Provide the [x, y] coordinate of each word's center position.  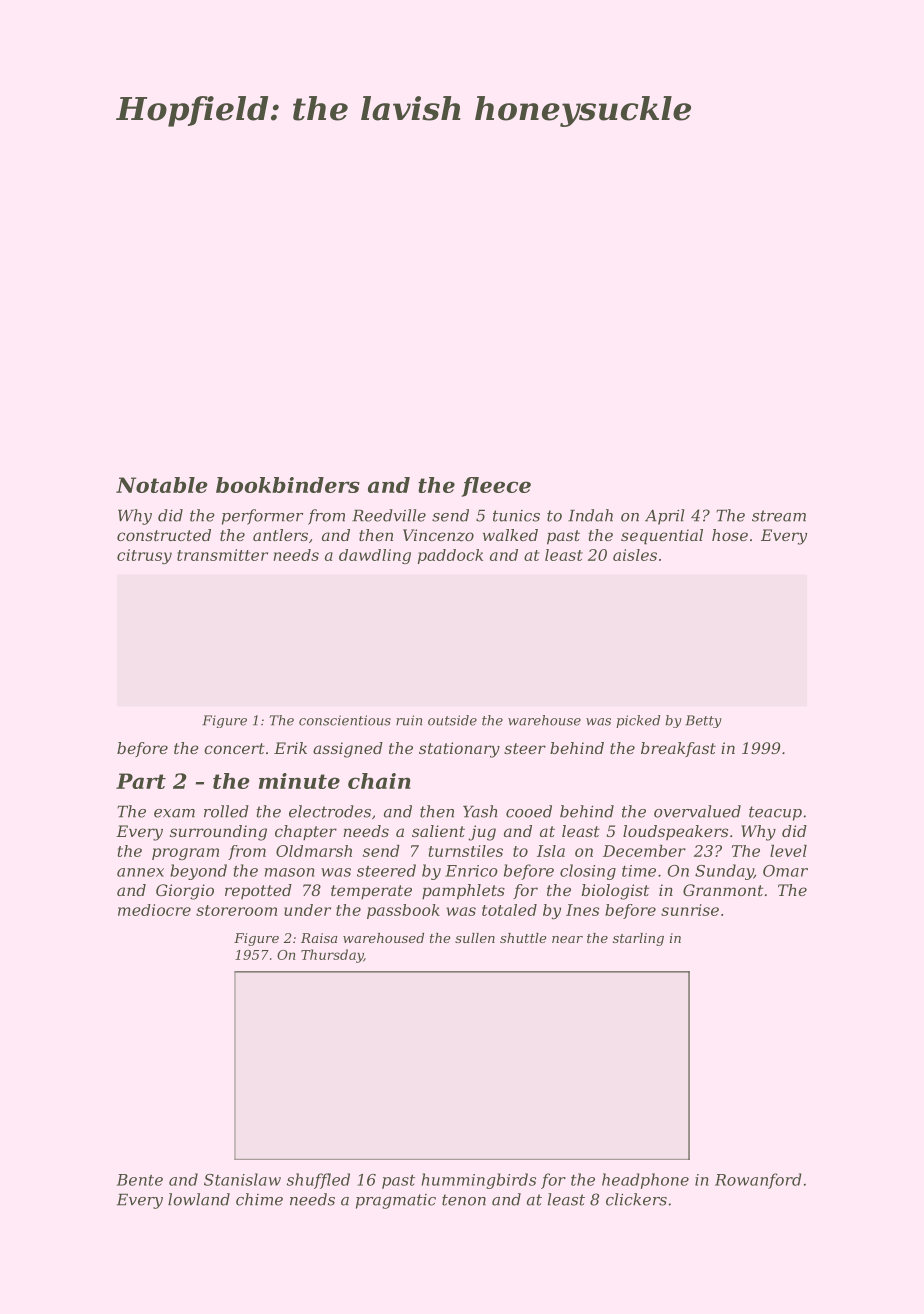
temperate [371, 892]
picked [638, 721]
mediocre [154, 910]
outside [452, 720]
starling [638, 939]
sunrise [690, 910]
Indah [590, 515]
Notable [162, 485]
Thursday [332, 956]
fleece [496, 487]
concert [234, 748]
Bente [140, 1180]
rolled [226, 811]
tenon [464, 1200]
